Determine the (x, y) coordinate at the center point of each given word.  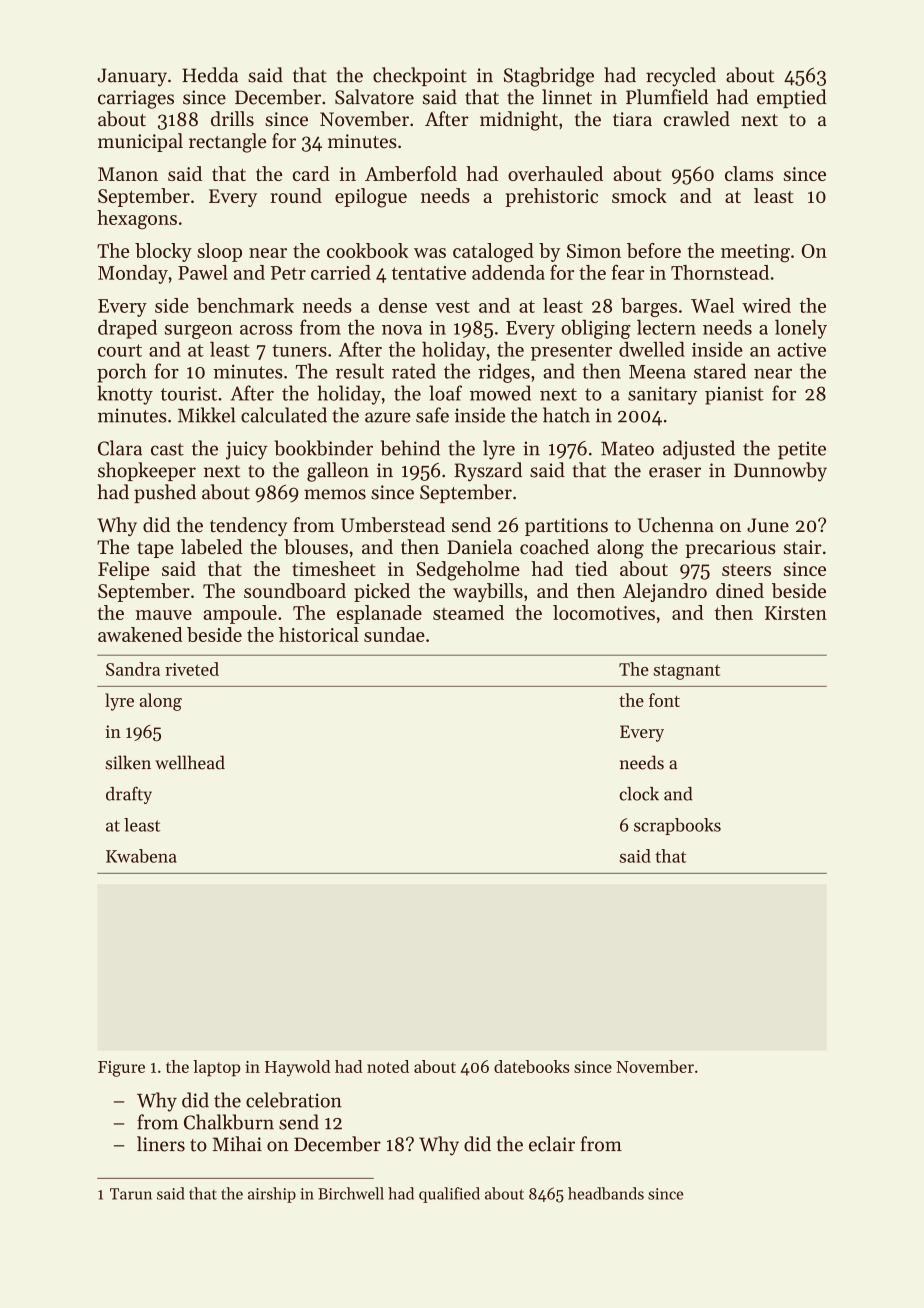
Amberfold (411, 173)
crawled (697, 119)
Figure (121, 1069)
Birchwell (351, 1193)
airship (272, 1195)
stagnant (686, 672)
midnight (519, 121)
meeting (755, 253)
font (664, 700)
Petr (288, 273)
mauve (164, 615)
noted (388, 1066)
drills (232, 118)
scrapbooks (677, 826)
